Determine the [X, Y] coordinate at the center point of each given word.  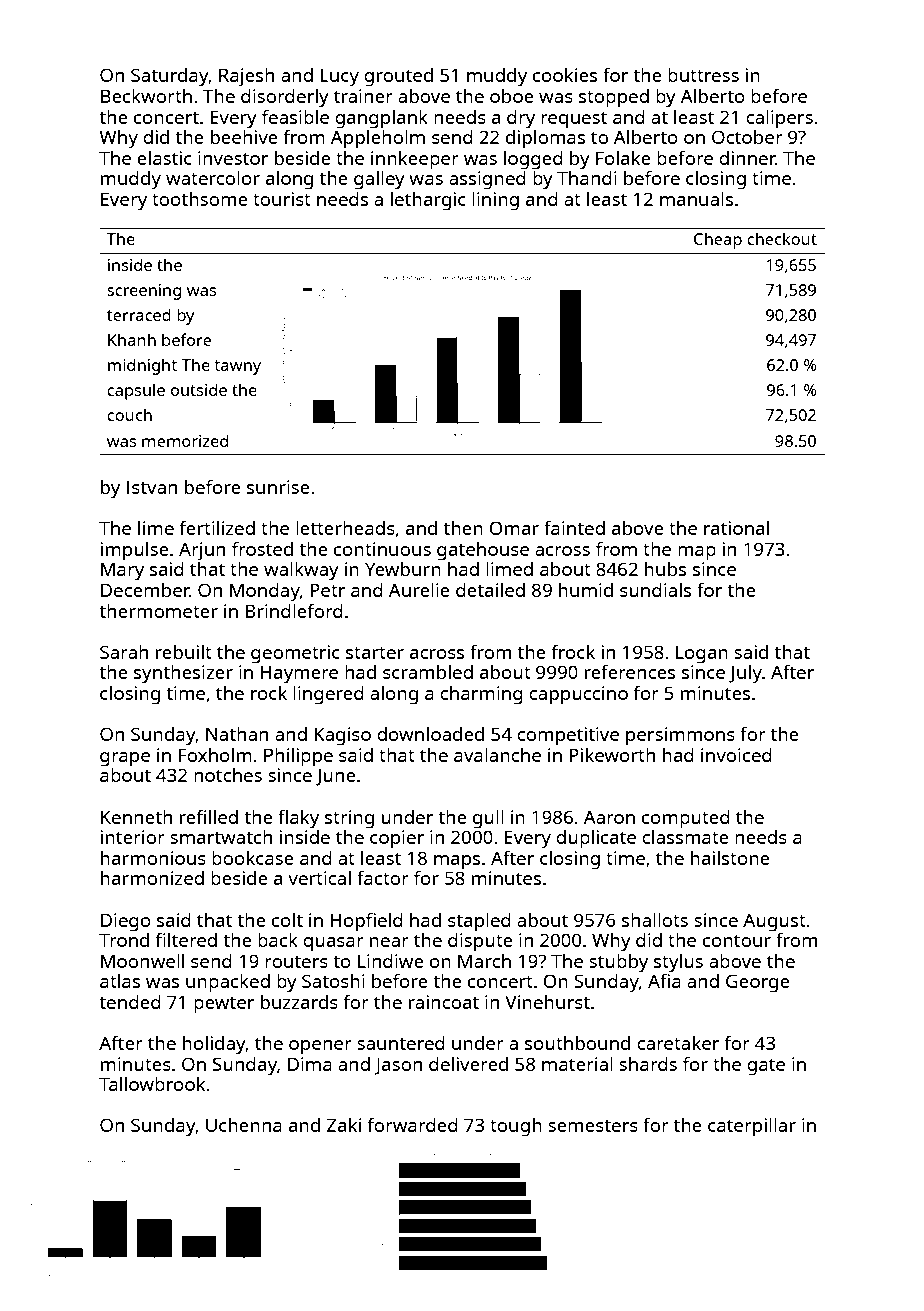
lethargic [428, 201]
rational [736, 528]
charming [481, 695]
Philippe [298, 757]
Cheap [718, 240]
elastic [164, 158]
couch [129, 414]
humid [586, 590]
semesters [593, 1126]
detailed [490, 590]
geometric [295, 654]
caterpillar [752, 1127]
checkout [782, 238]
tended [130, 1002]
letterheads [345, 527]
